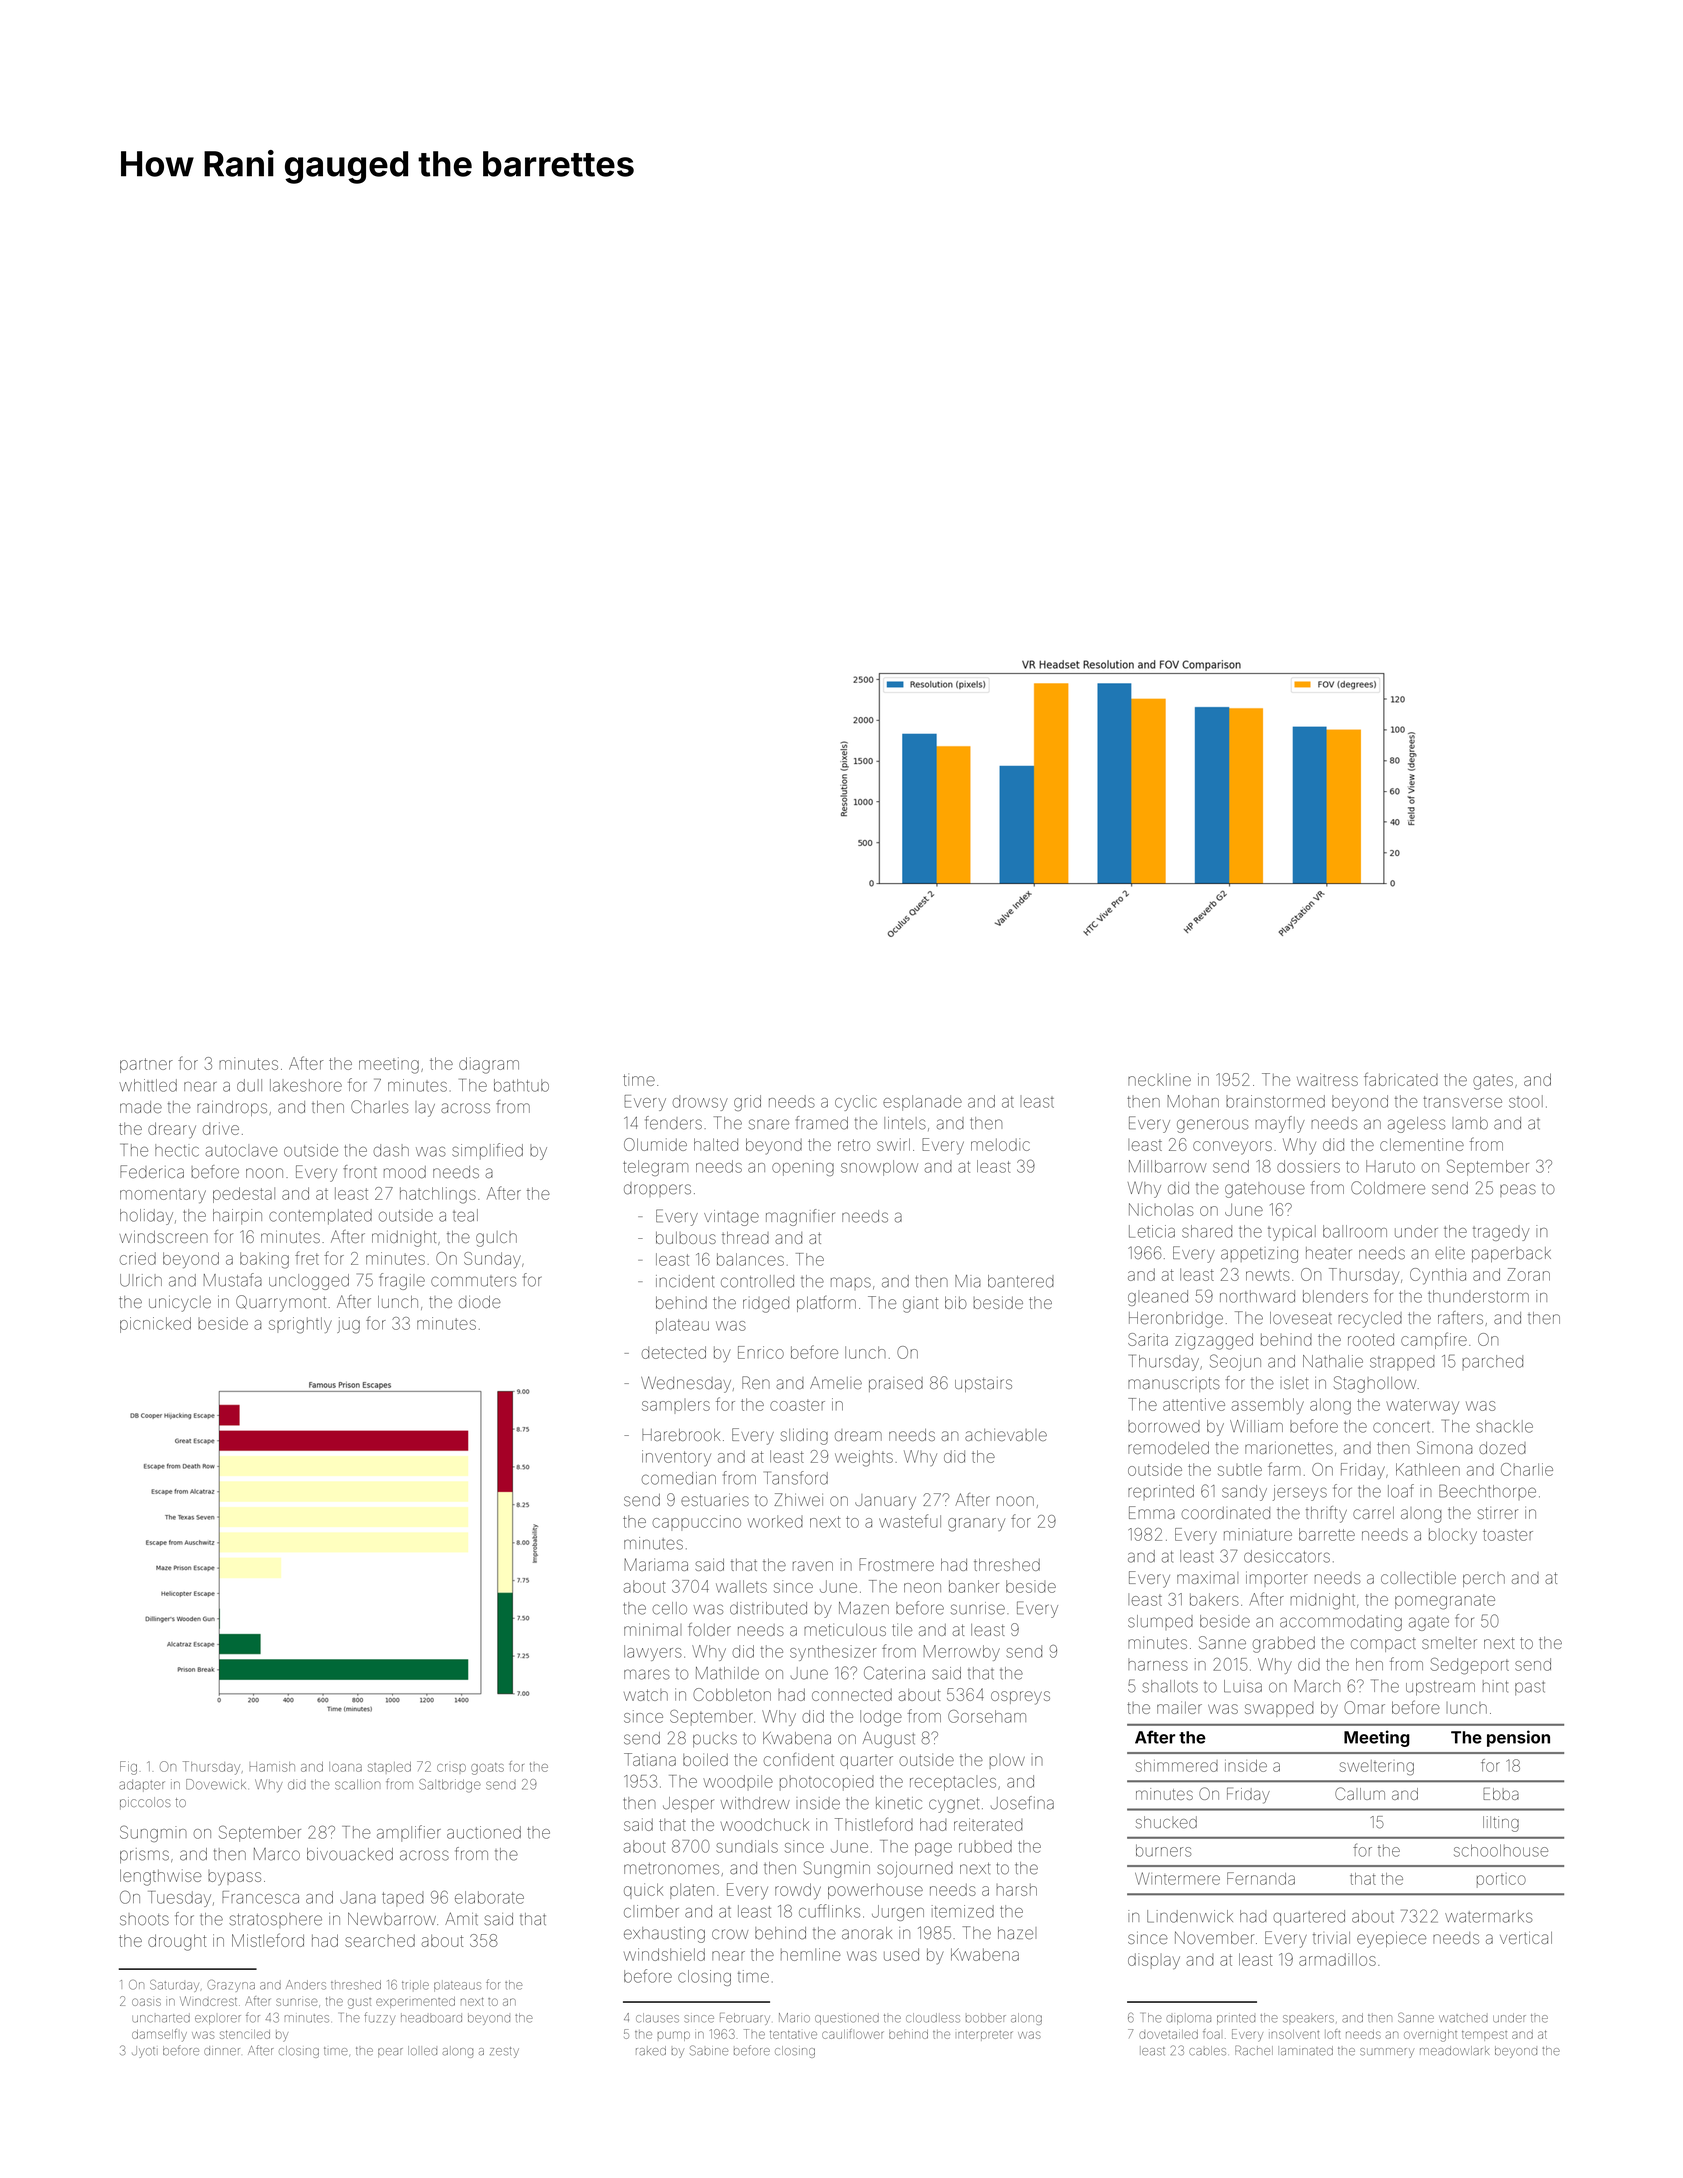 This document has width=1683, height=2178. I want to click on minimal, so click(652, 1629).
